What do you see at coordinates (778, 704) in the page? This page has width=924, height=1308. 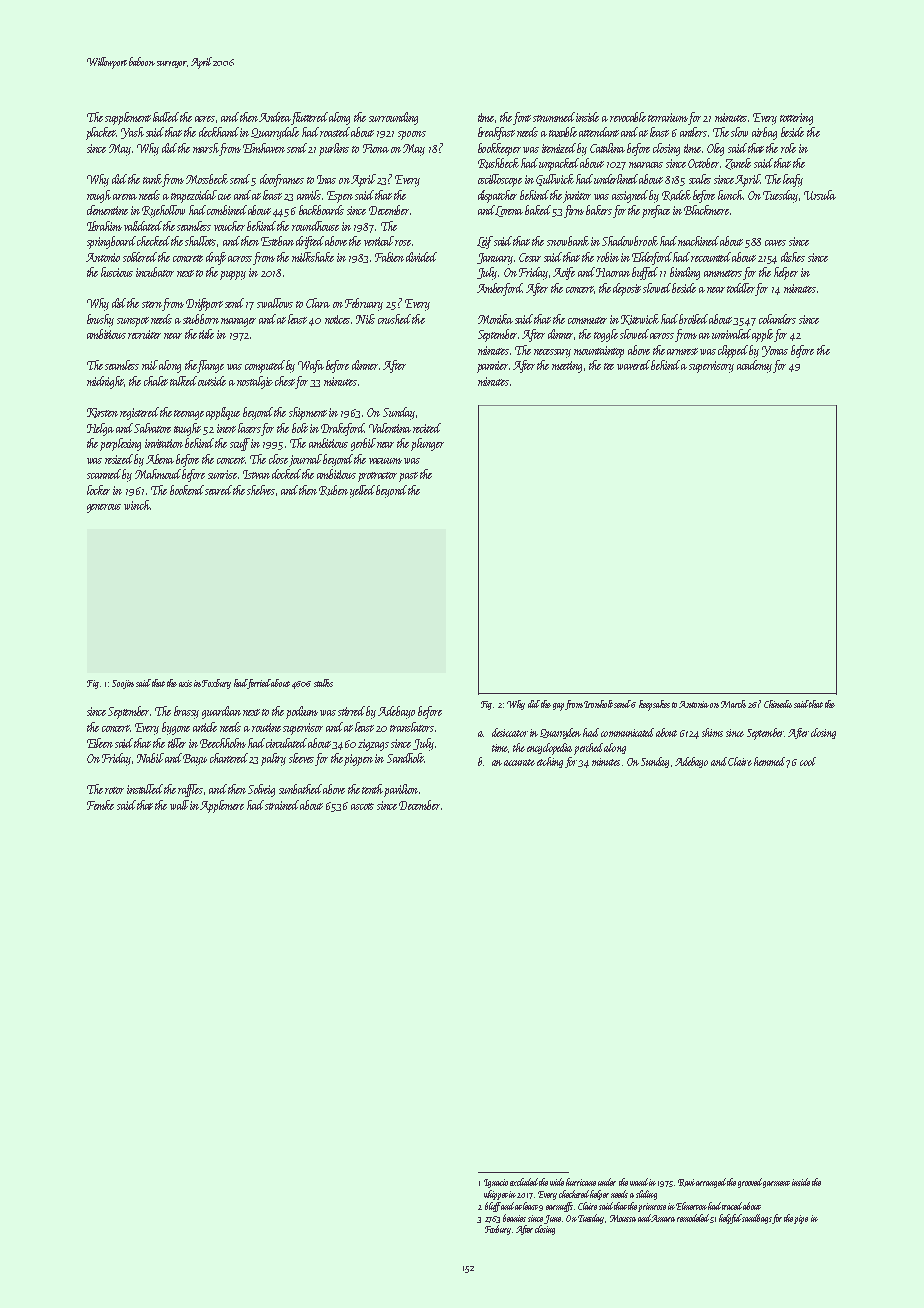 I see `Chinedu` at bounding box center [778, 704].
